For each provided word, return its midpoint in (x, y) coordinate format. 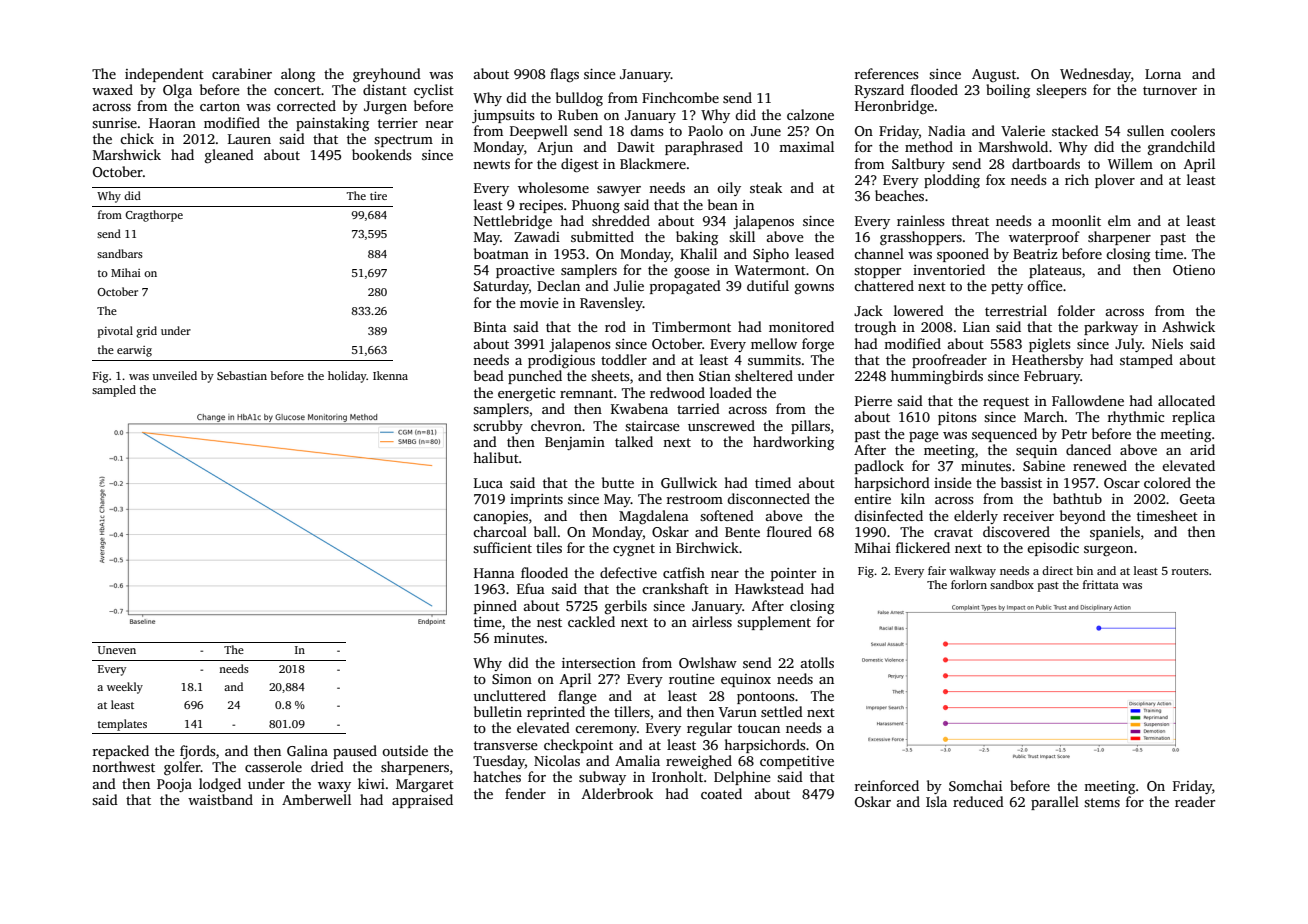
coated (721, 793)
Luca (488, 483)
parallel (1055, 803)
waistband (220, 799)
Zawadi (537, 236)
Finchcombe (680, 97)
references (887, 73)
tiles (549, 547)
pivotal (115, 332)
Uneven (117, 650)
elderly (976, 517)
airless (712, 621)
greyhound (387, 75)
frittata (1101, 584)
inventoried (949, 269)
